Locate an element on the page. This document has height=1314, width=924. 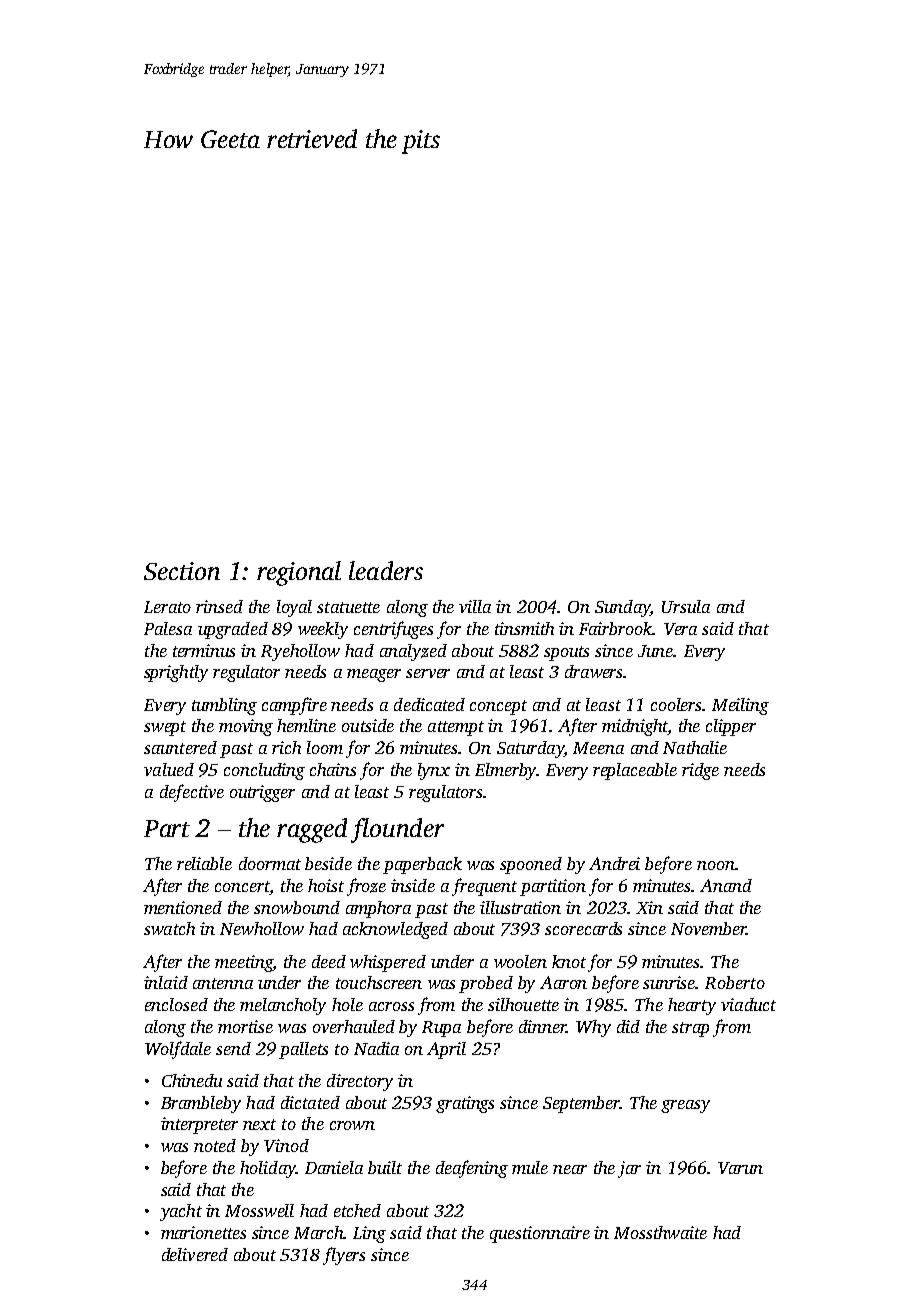
froze is located at coordinates (366, 887).
